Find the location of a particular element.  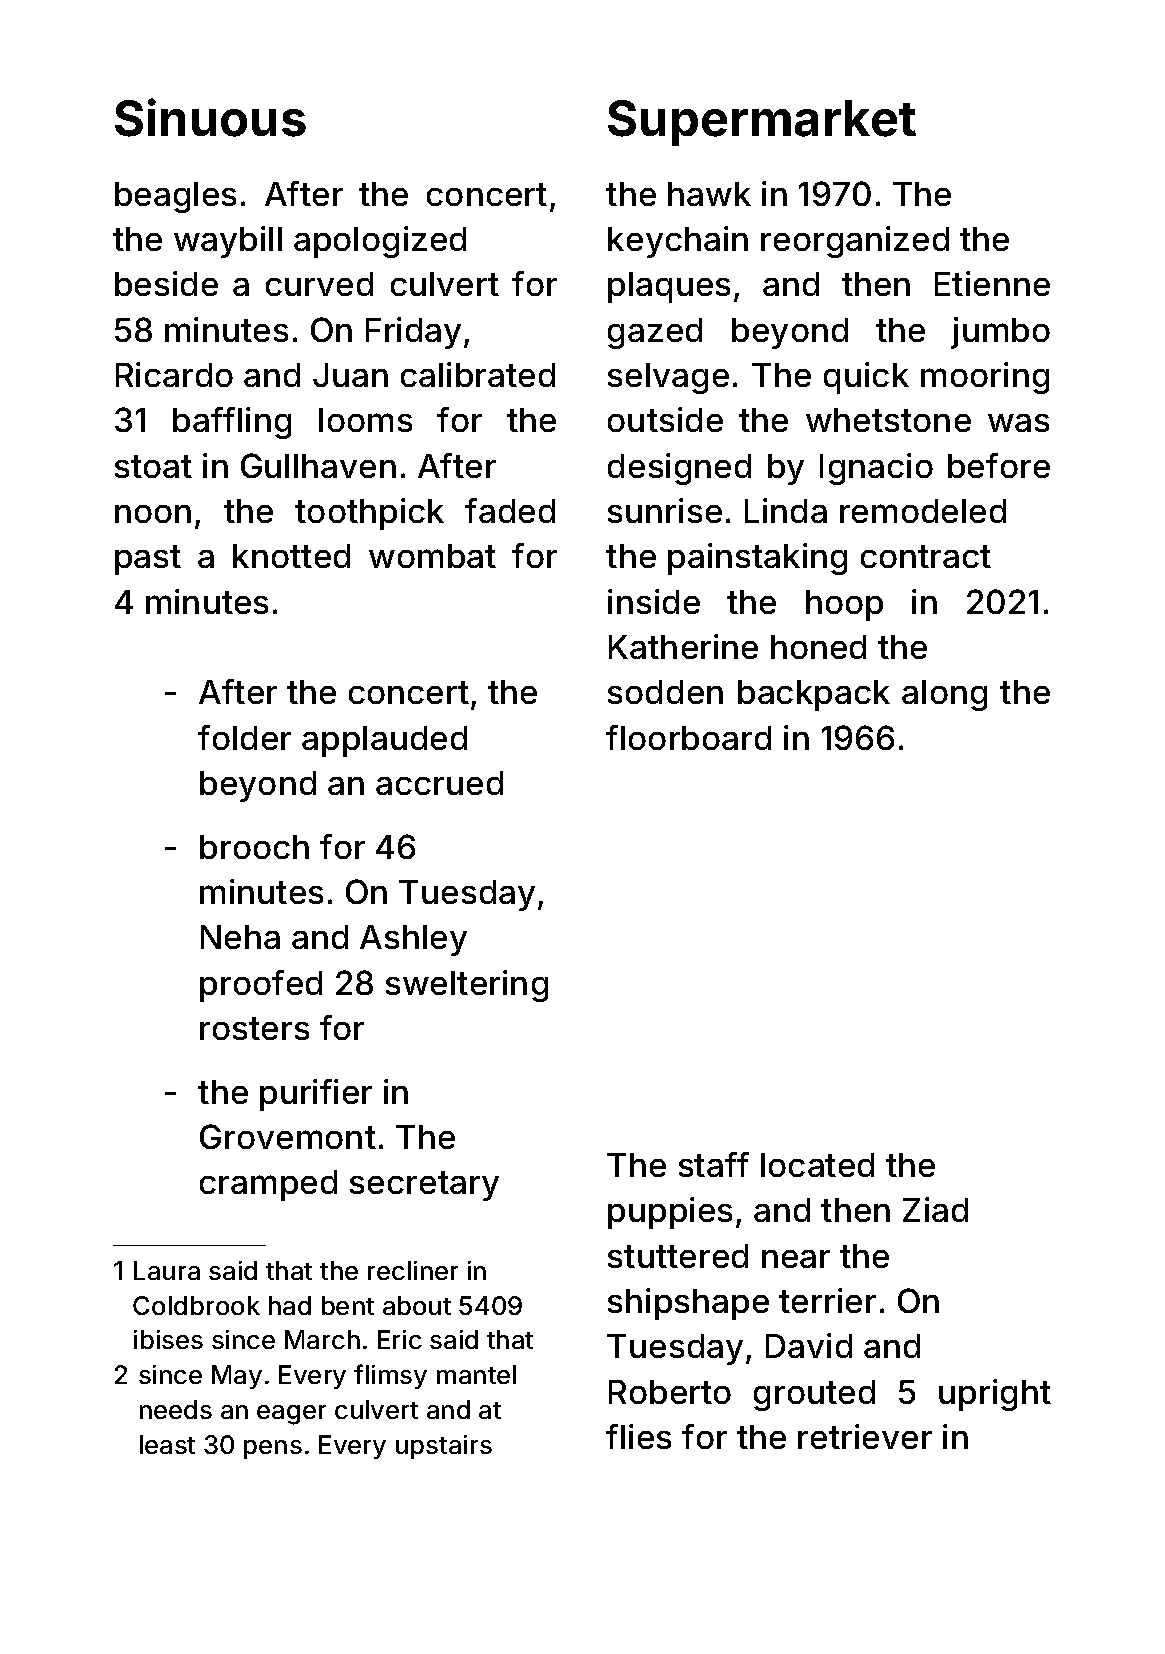

hawk is located at coordinates (709, 194).
